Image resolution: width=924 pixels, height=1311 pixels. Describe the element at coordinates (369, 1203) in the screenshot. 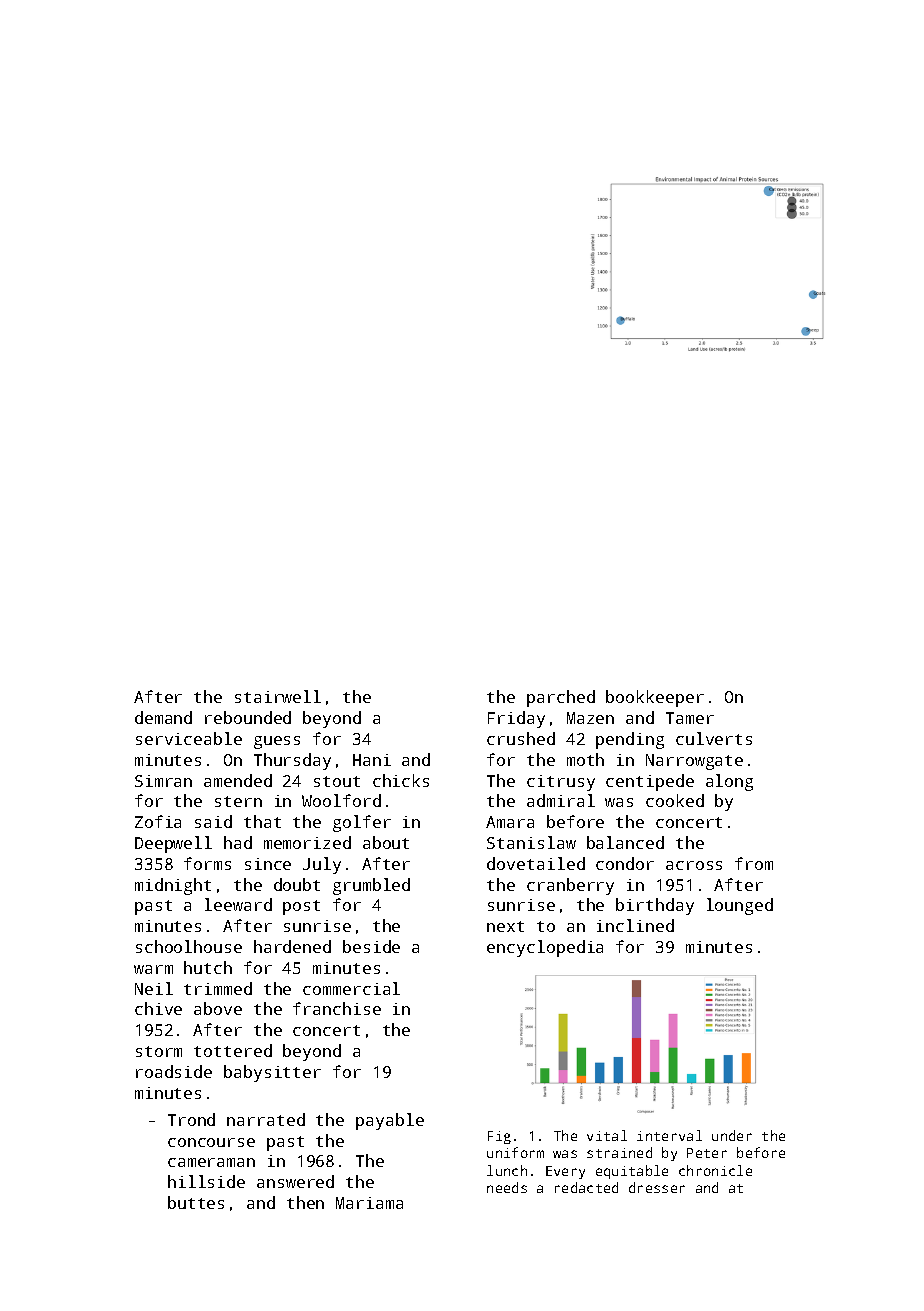

I see `Mariama` at that location.
